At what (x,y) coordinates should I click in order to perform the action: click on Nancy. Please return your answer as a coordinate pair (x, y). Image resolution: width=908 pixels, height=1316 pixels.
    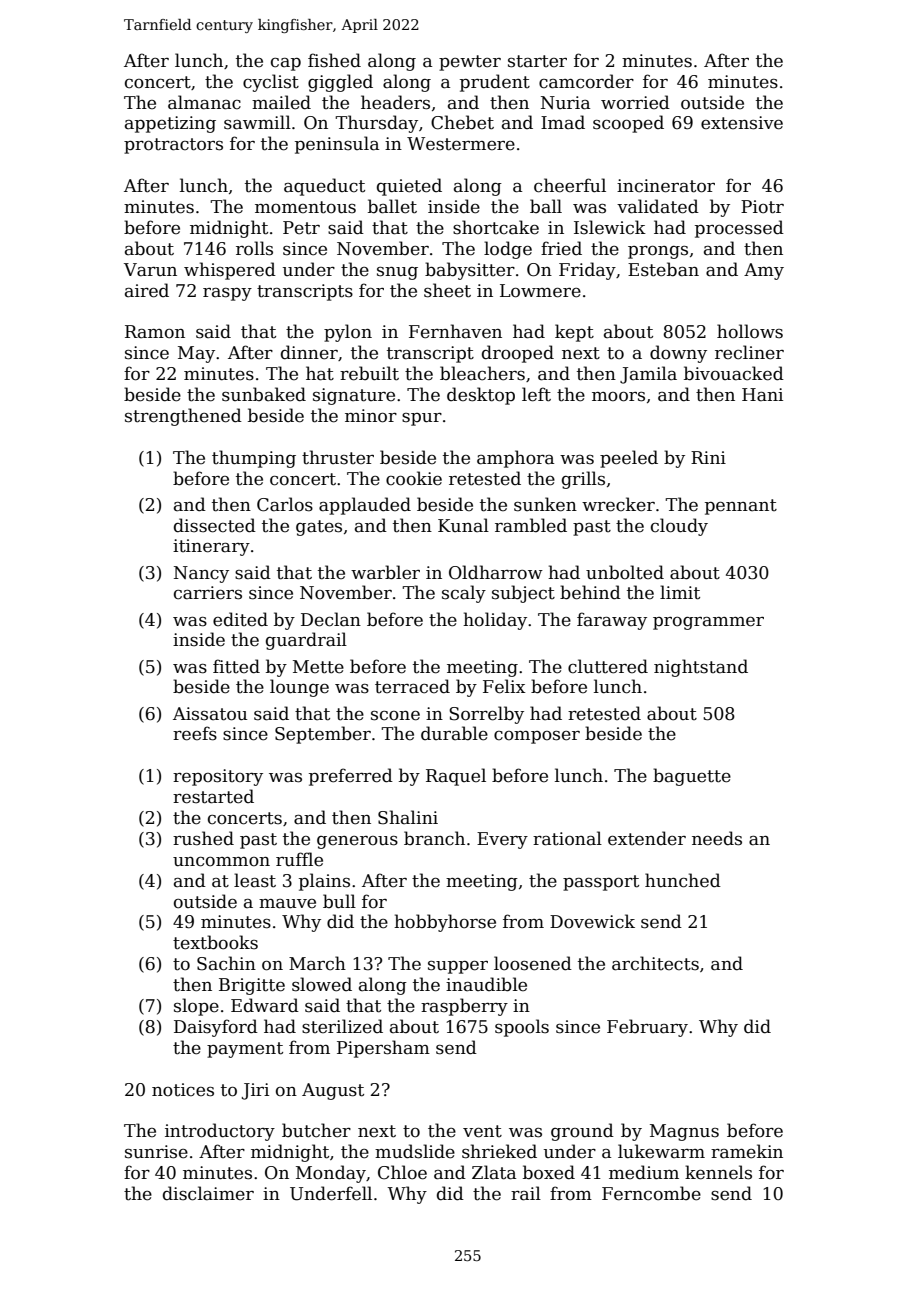
    Looking at the image, I should click on (201, 574).
